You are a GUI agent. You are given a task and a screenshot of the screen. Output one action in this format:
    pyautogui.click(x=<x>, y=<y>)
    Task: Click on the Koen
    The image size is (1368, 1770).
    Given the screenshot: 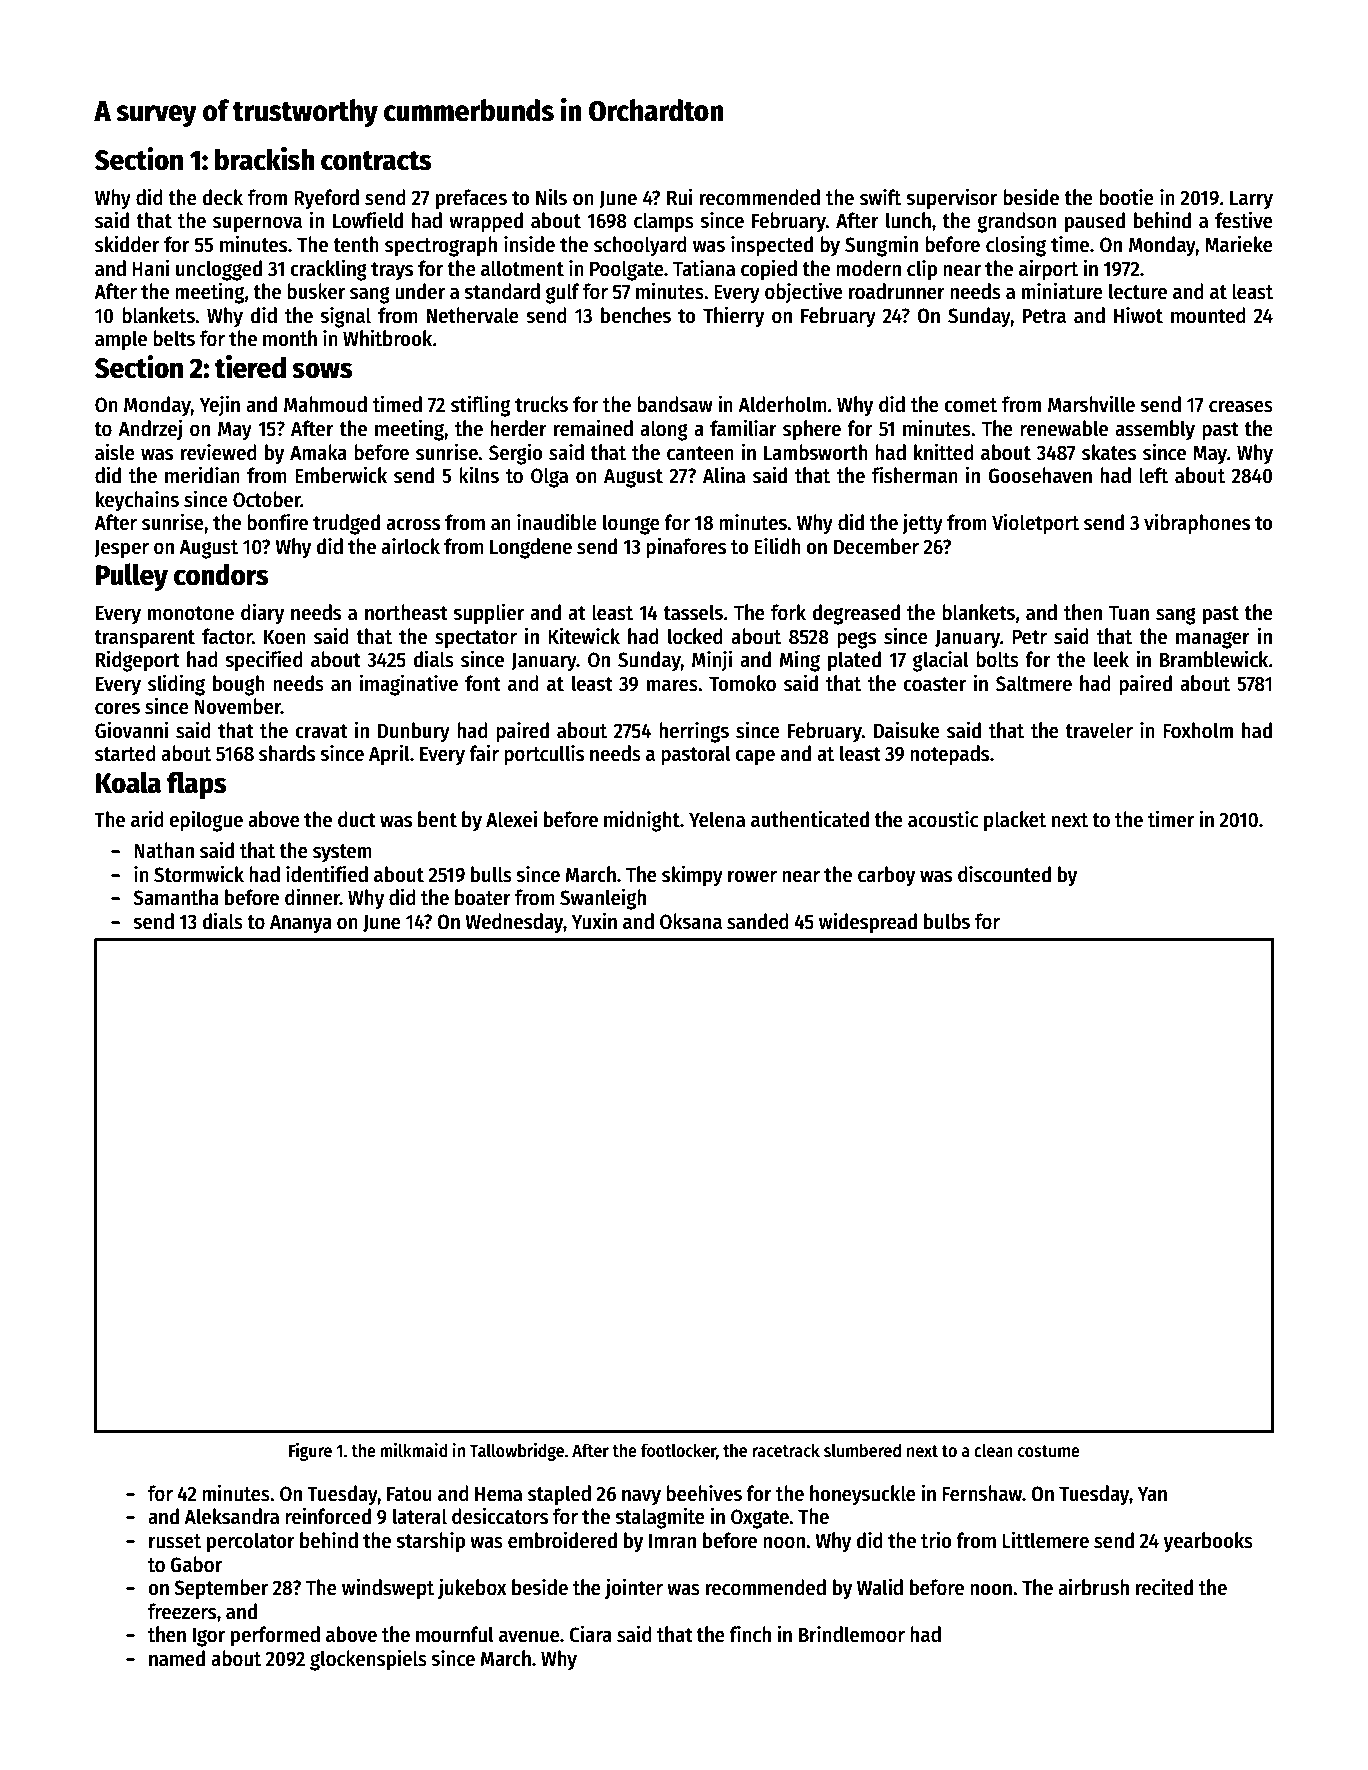 What is the action you would take?
    pyautogui.click(x=285, y=637)
